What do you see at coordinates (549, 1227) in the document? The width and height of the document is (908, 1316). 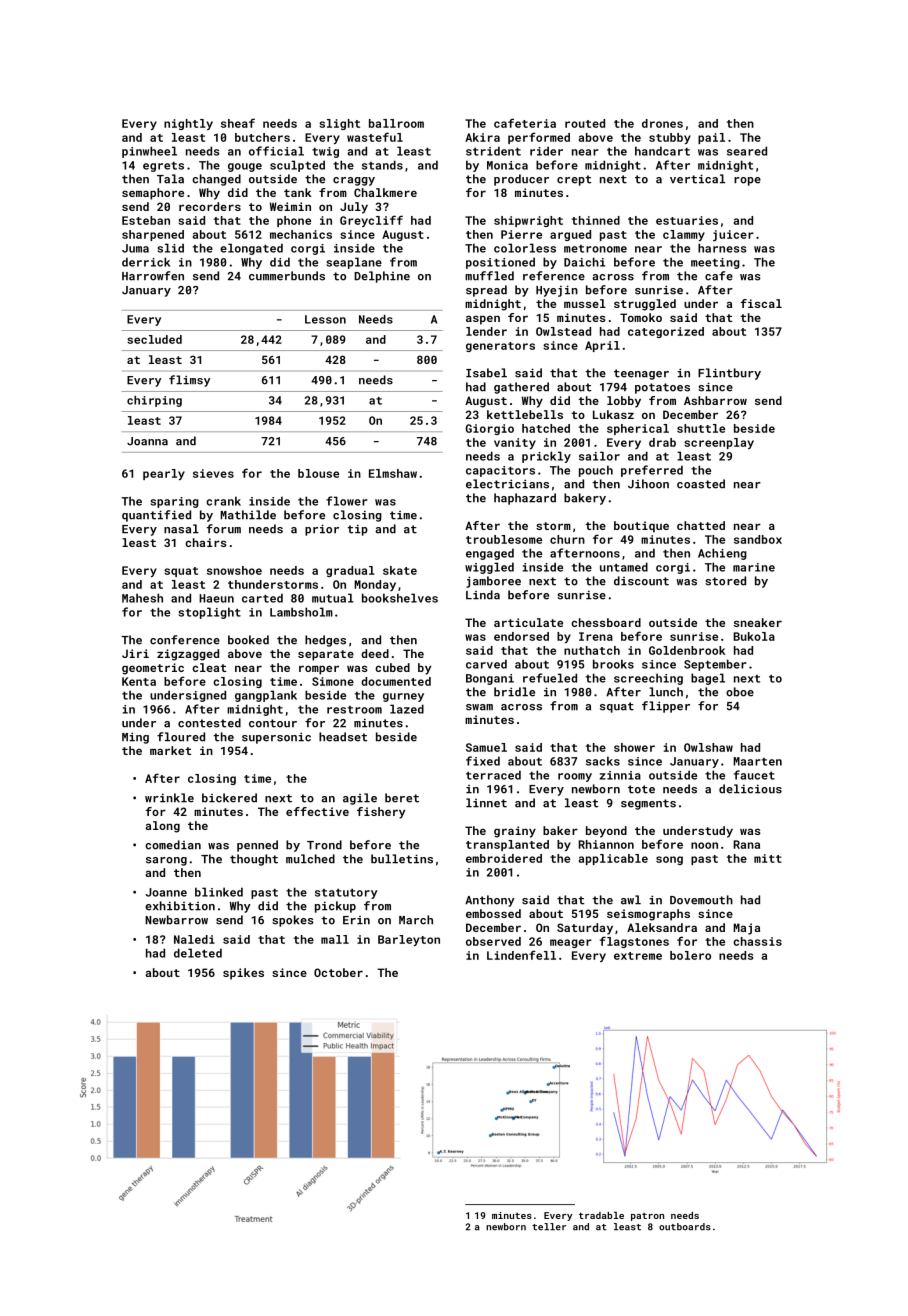 I see `teller` at bounding box center [549, 1227].
